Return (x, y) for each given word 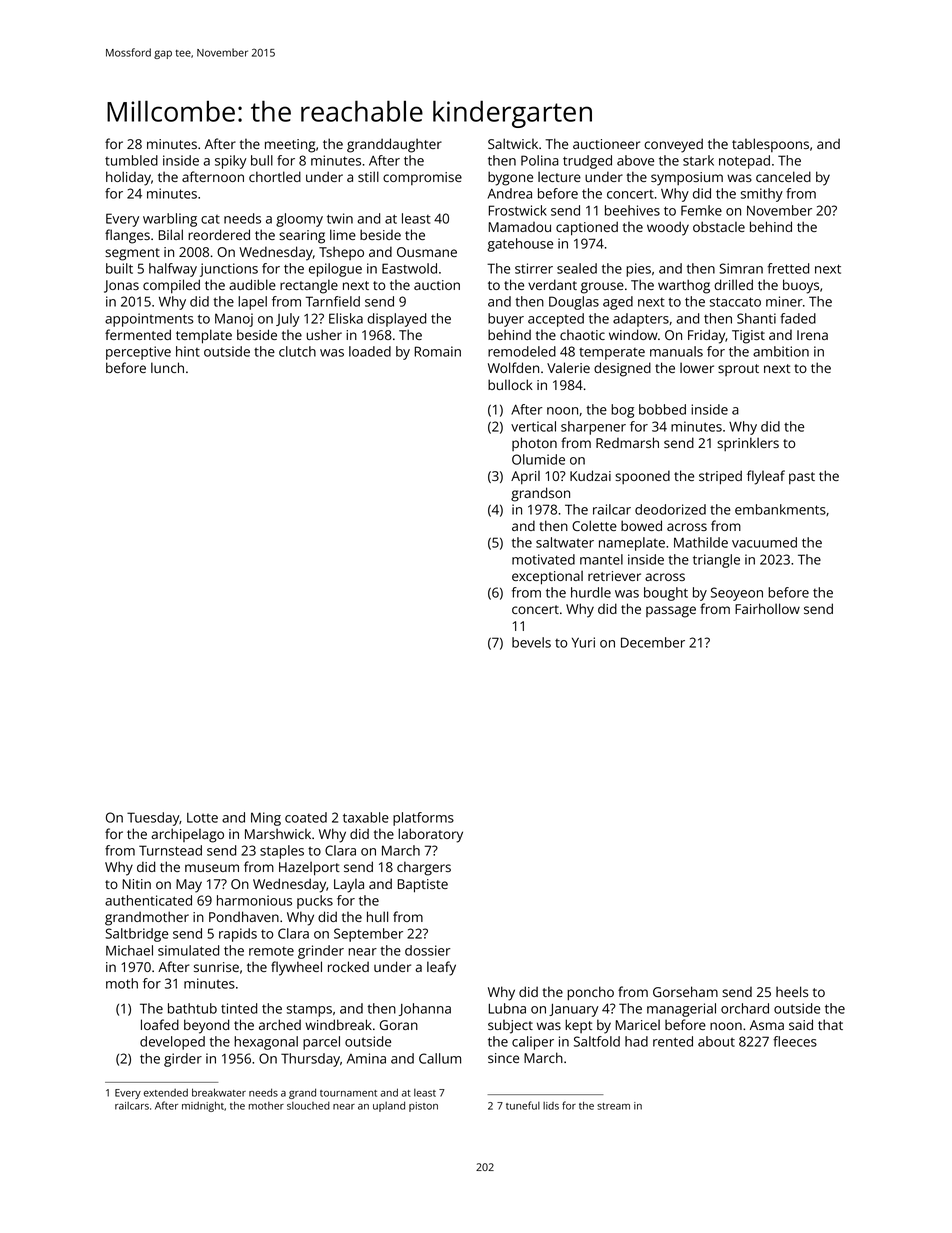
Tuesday (153, 819)
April (525, 477)
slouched (308, 1106)
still (368, 176)
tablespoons (770, 145)
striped (720, 477)
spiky (231, 162)
